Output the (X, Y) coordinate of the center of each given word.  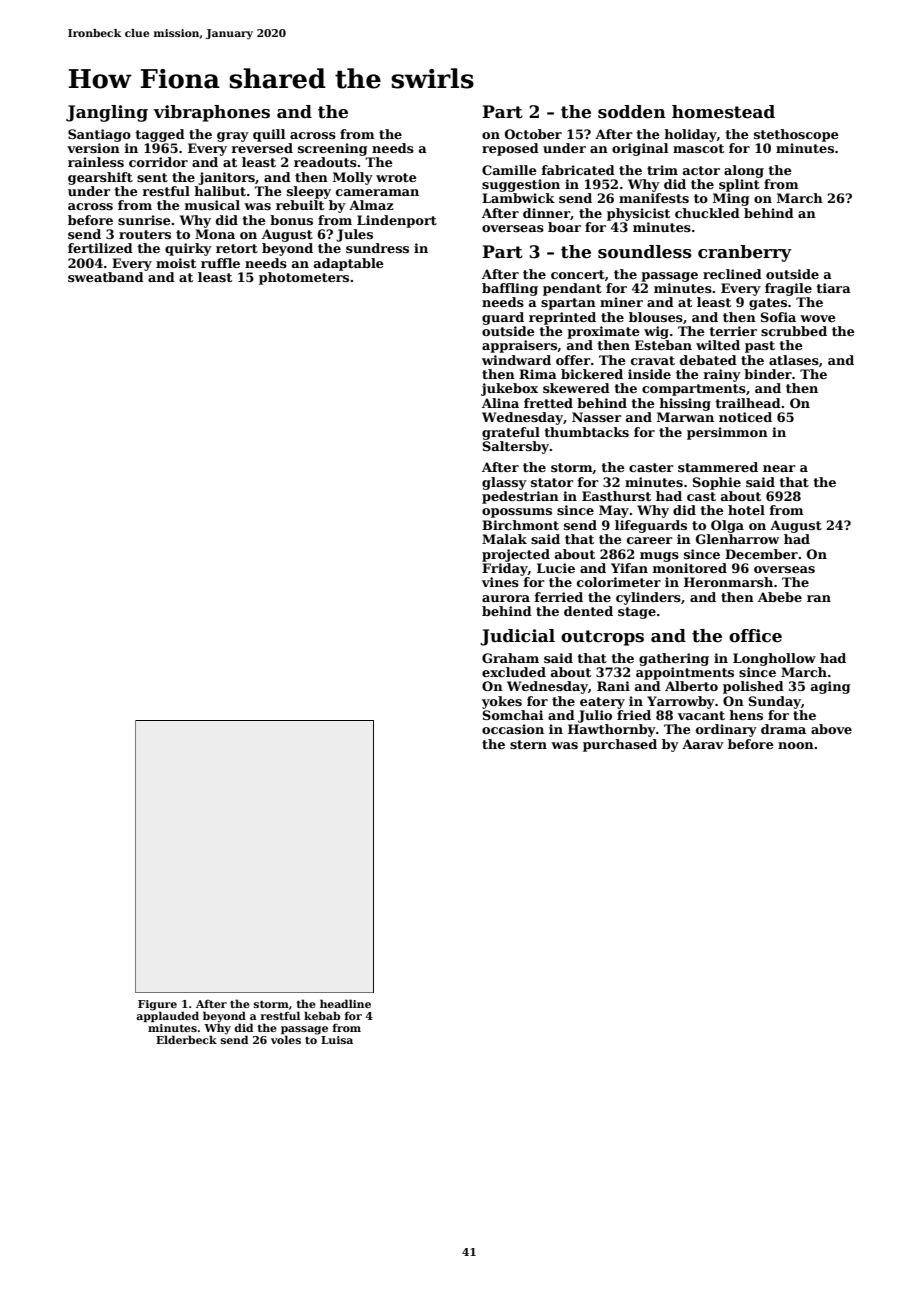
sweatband (106, 277)
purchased (620, 745)
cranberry (745, 253)
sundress (377, 248)
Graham (510, 658)
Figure (157, 1005)
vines (500, 582)
